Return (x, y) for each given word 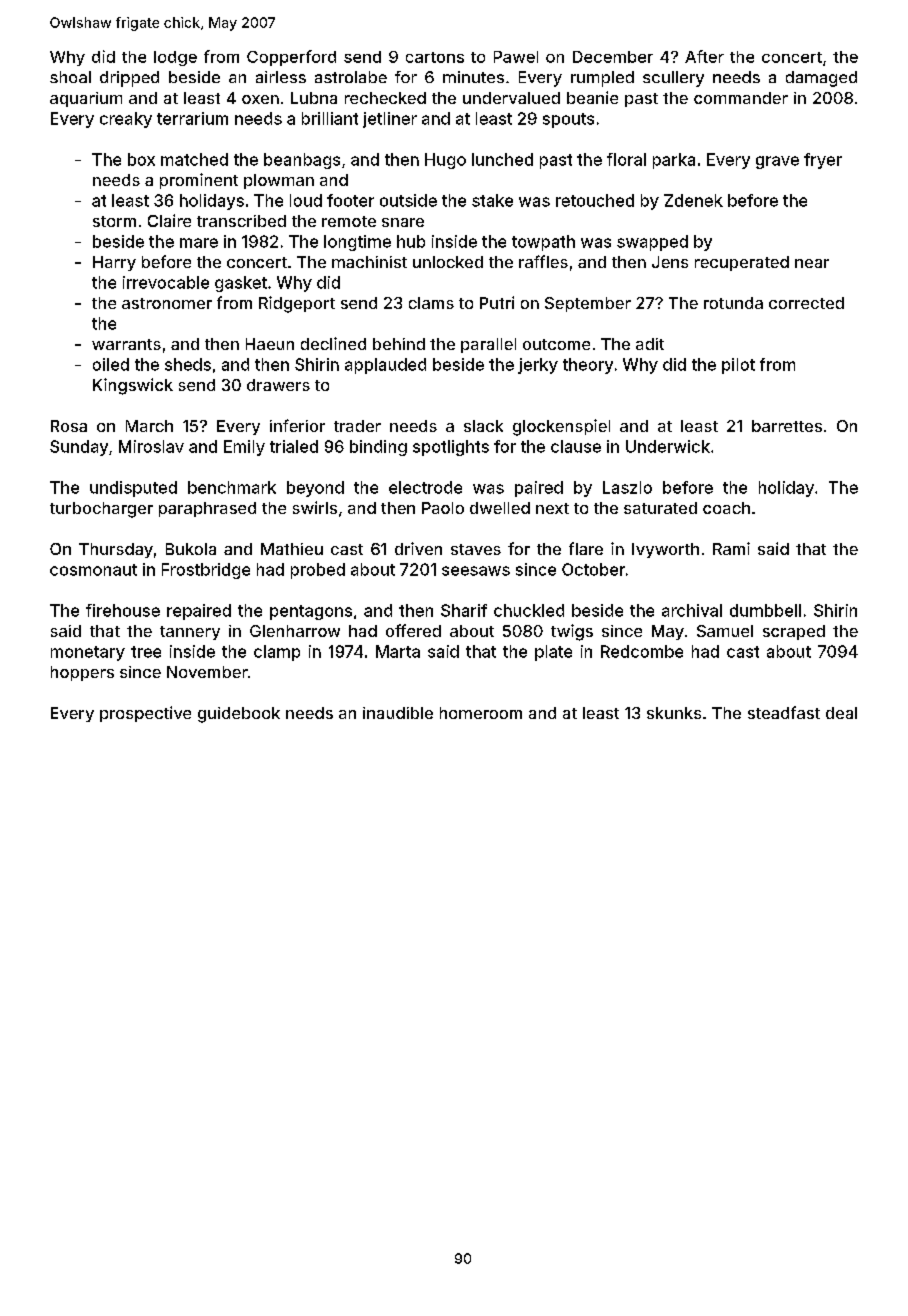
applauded (385, 366)
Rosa (69, 426)
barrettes (787, 426)
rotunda (733, 303)
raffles (543, 261)
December (613, 57)
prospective (145, 714)
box (141, 159)
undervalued (511, 98)
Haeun (270, 344)
